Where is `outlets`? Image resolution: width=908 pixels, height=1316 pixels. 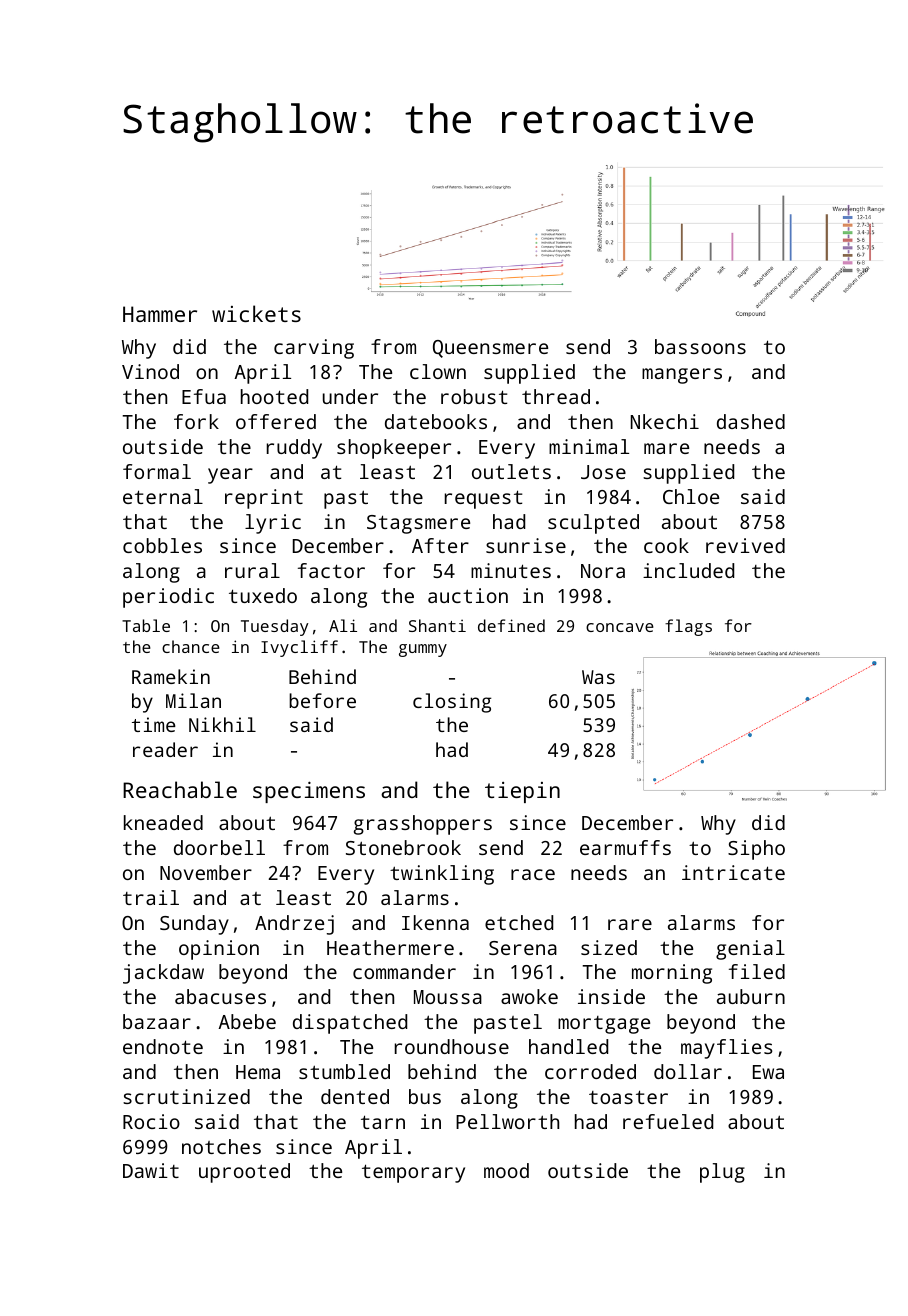
outlets is located at coordinates (511, 471).
